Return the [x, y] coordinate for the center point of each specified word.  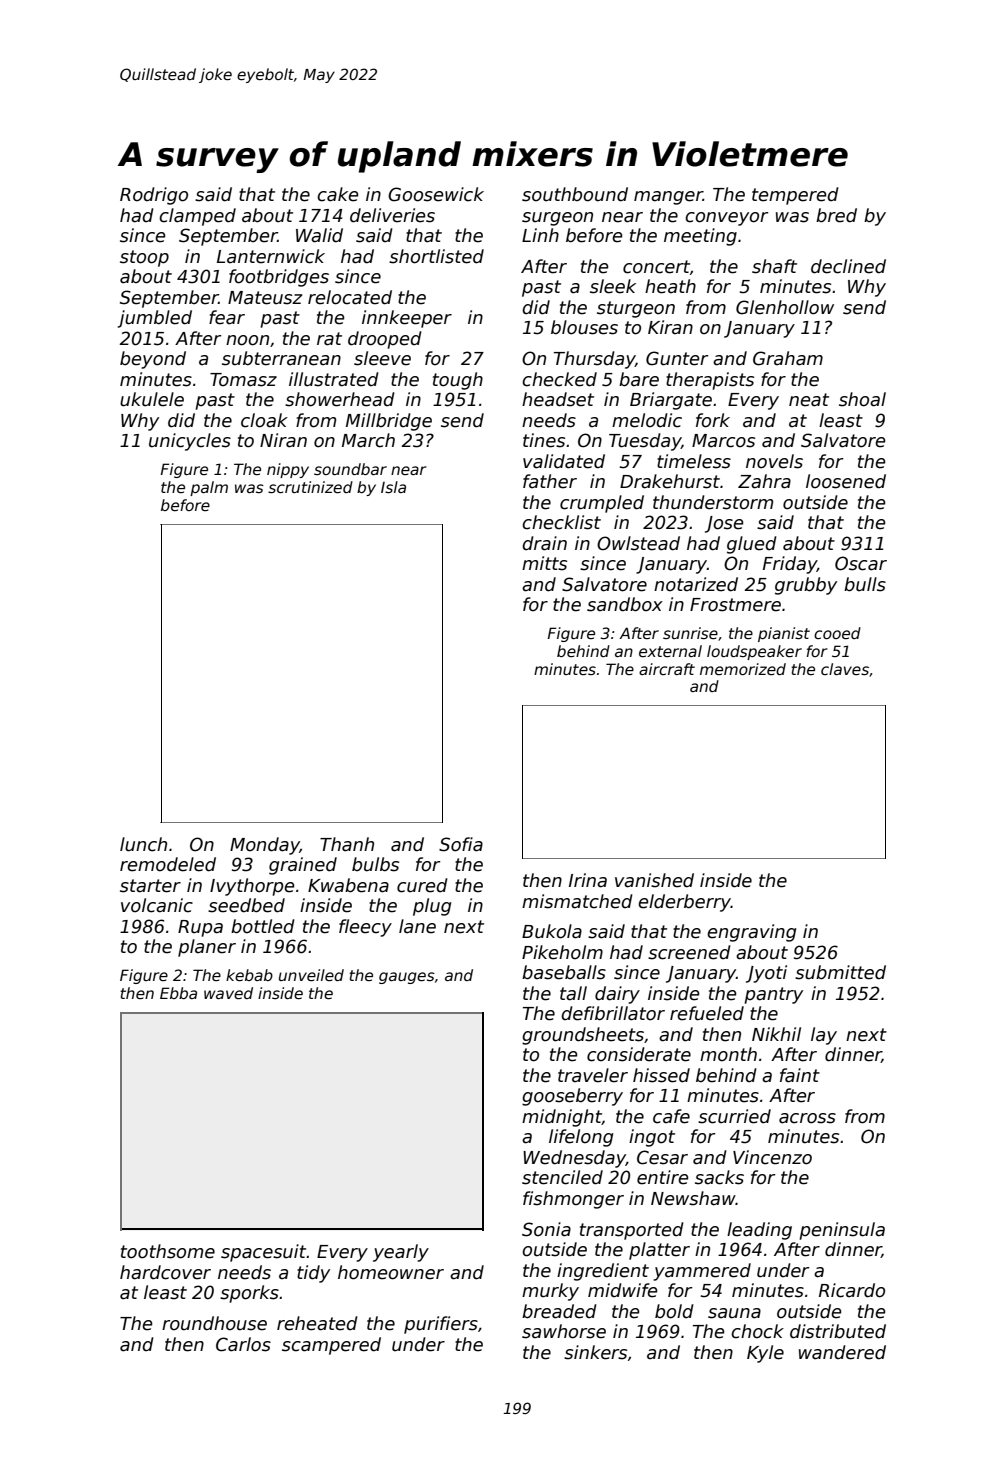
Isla [393, 487]
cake [338, 194]
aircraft [667, 669]
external [670, 651]
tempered [795, 196]
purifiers [441, 1325]
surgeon [557, 219]
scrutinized [310, 487]
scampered [331, 1346]
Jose [724, 524]
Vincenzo [772, 1157]
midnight [562, 1118]
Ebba [178, 993]
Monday [265, 846]
